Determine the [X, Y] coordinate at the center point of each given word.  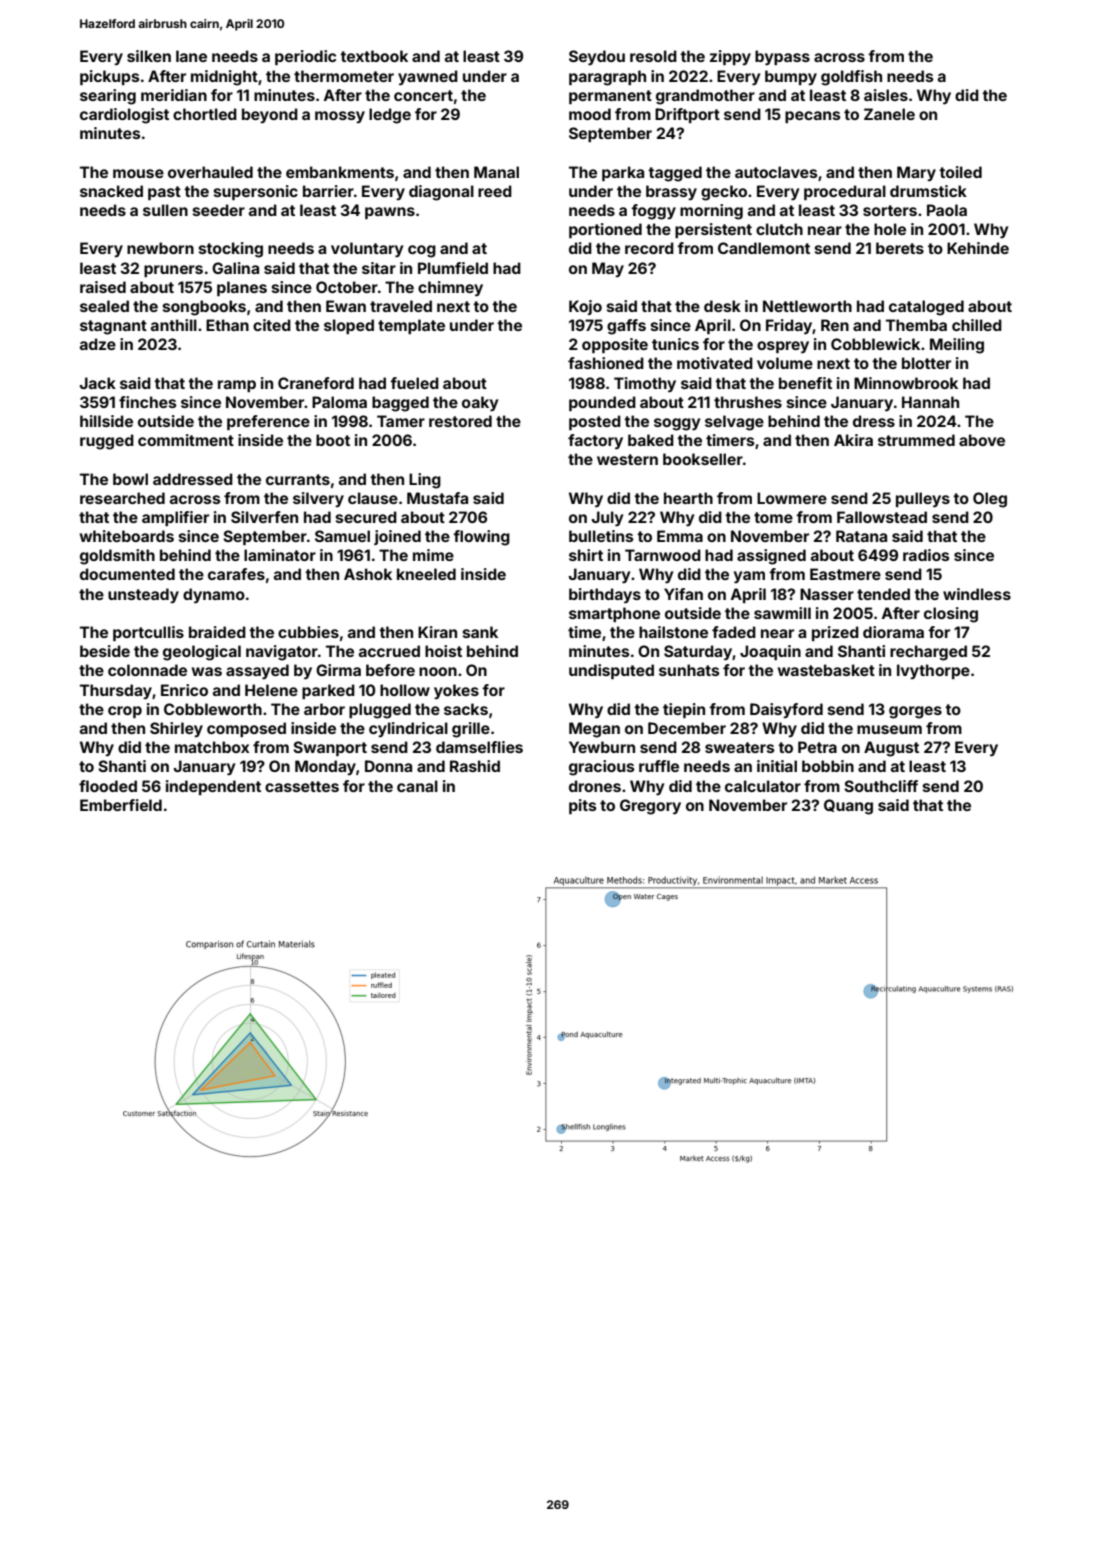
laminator [280, 555]
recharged [928, 653]
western [627, 459]
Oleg [990, 500]
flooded [108, 786]
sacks [466, 709]
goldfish [851, 78]
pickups [109, 77]
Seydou [597, 57]
